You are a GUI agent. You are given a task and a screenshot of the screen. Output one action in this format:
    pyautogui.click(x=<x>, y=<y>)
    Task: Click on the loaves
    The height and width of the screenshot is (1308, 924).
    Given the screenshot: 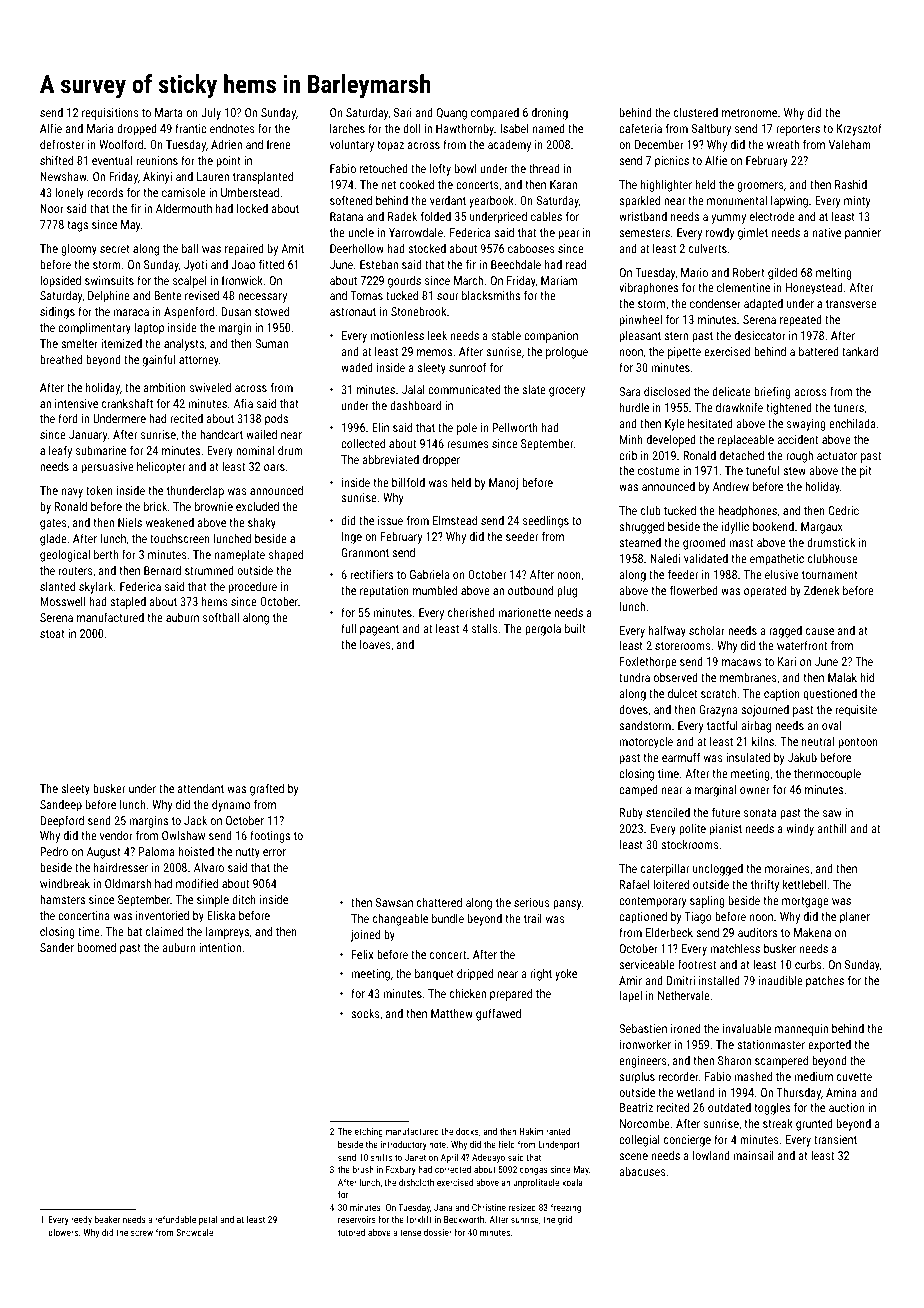 What is the action you would take?
    pyautogui.click(x=375, y=644)
